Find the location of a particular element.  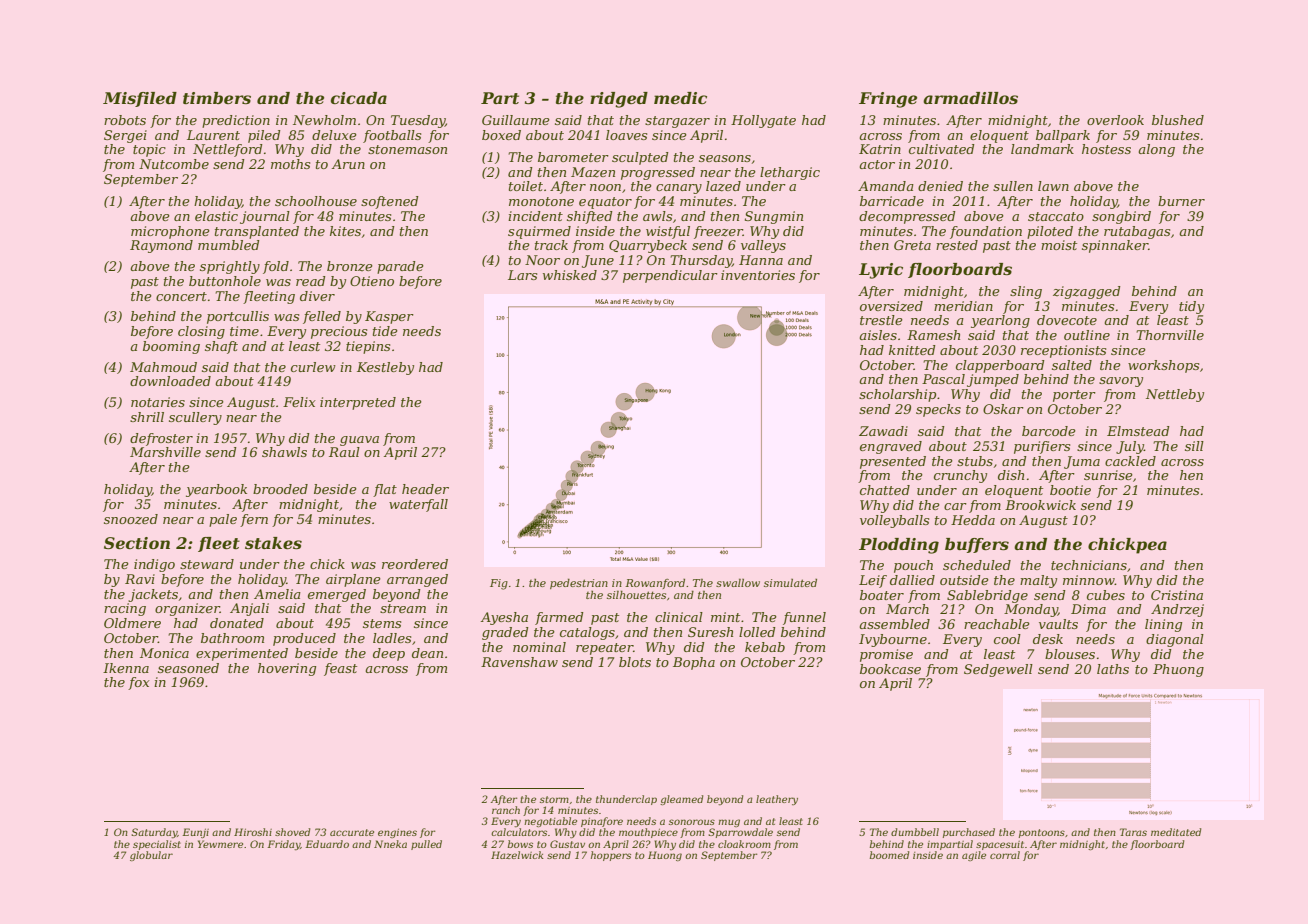

desk is located at coordinates (1048, 639).
